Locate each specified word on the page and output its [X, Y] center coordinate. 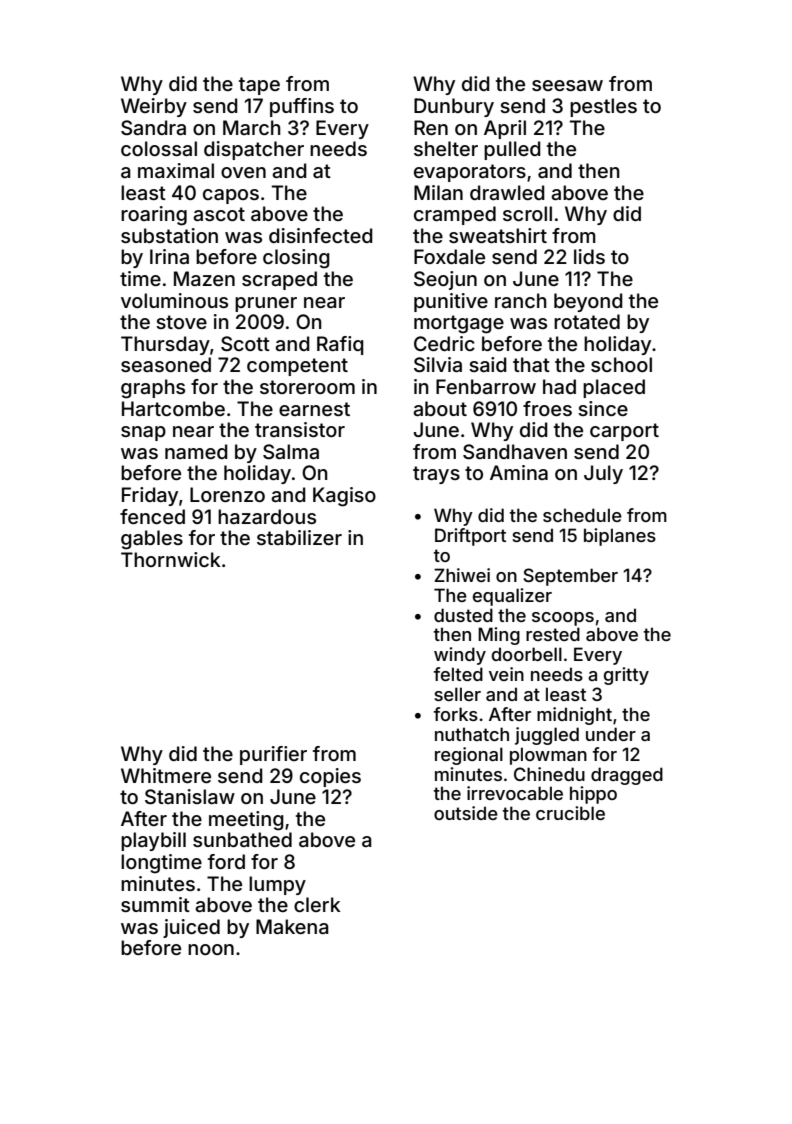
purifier [273, 755]
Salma [291, 451]
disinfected [321, 235]
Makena [292, 926]
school [621, 364]
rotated [587, 321]
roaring [154, 216]
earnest [314, 409]
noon [211, 949]
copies [330, 777]
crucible [570, 813]
